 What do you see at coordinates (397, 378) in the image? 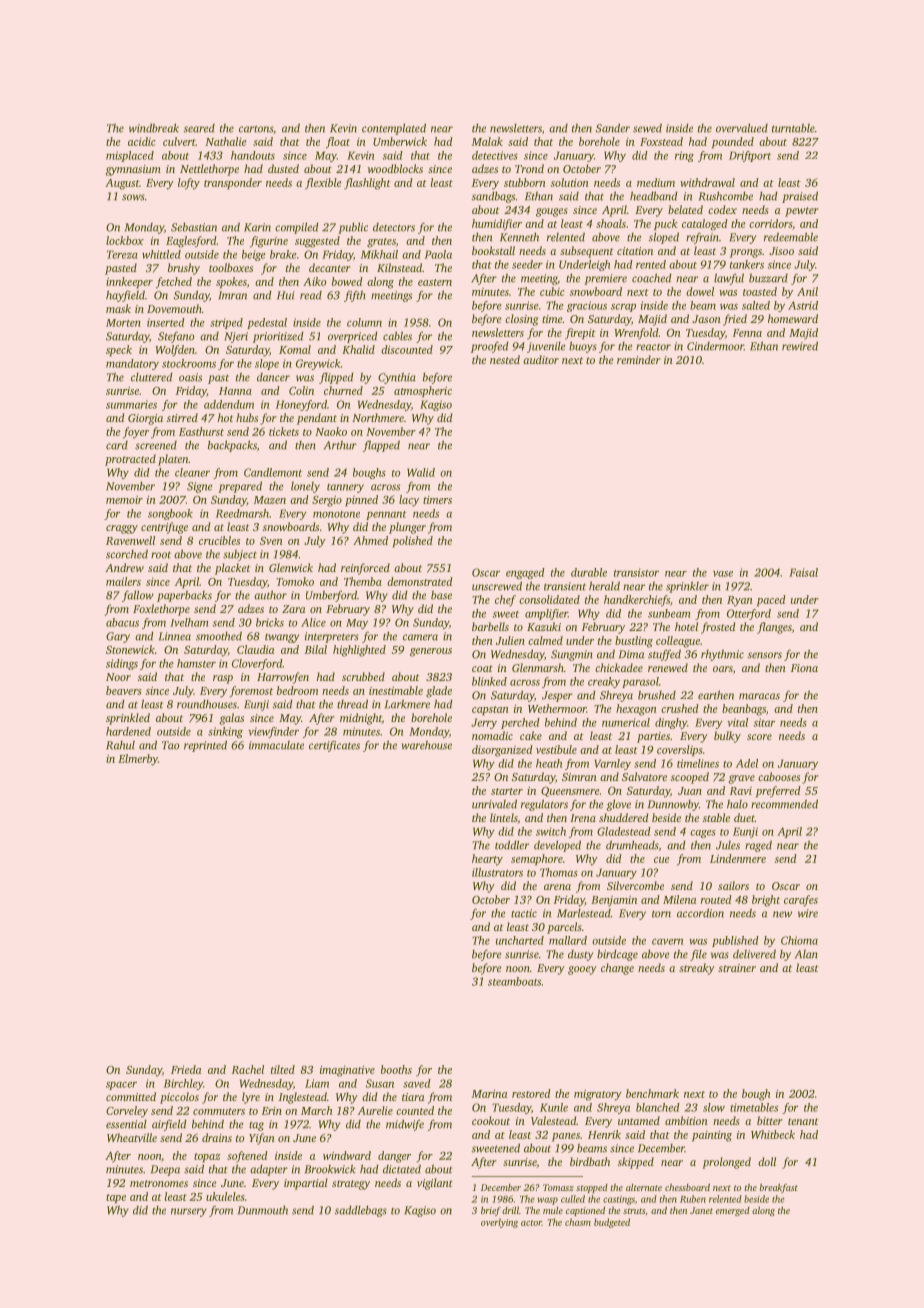
I see `Cynthia` at bounding box center [397, 378].
